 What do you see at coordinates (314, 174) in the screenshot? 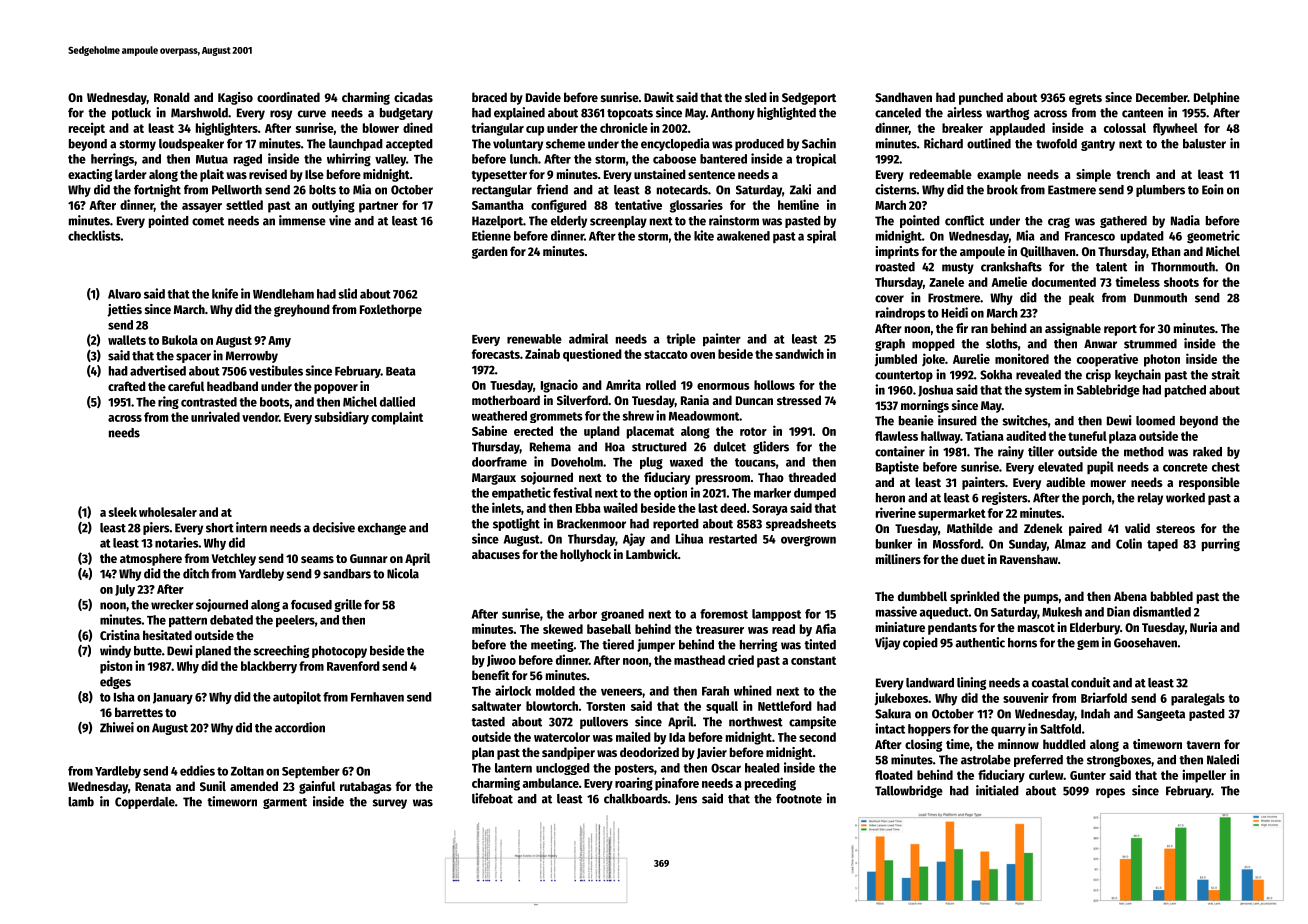
I see `Ilse` at bounding box center [314, 174].
